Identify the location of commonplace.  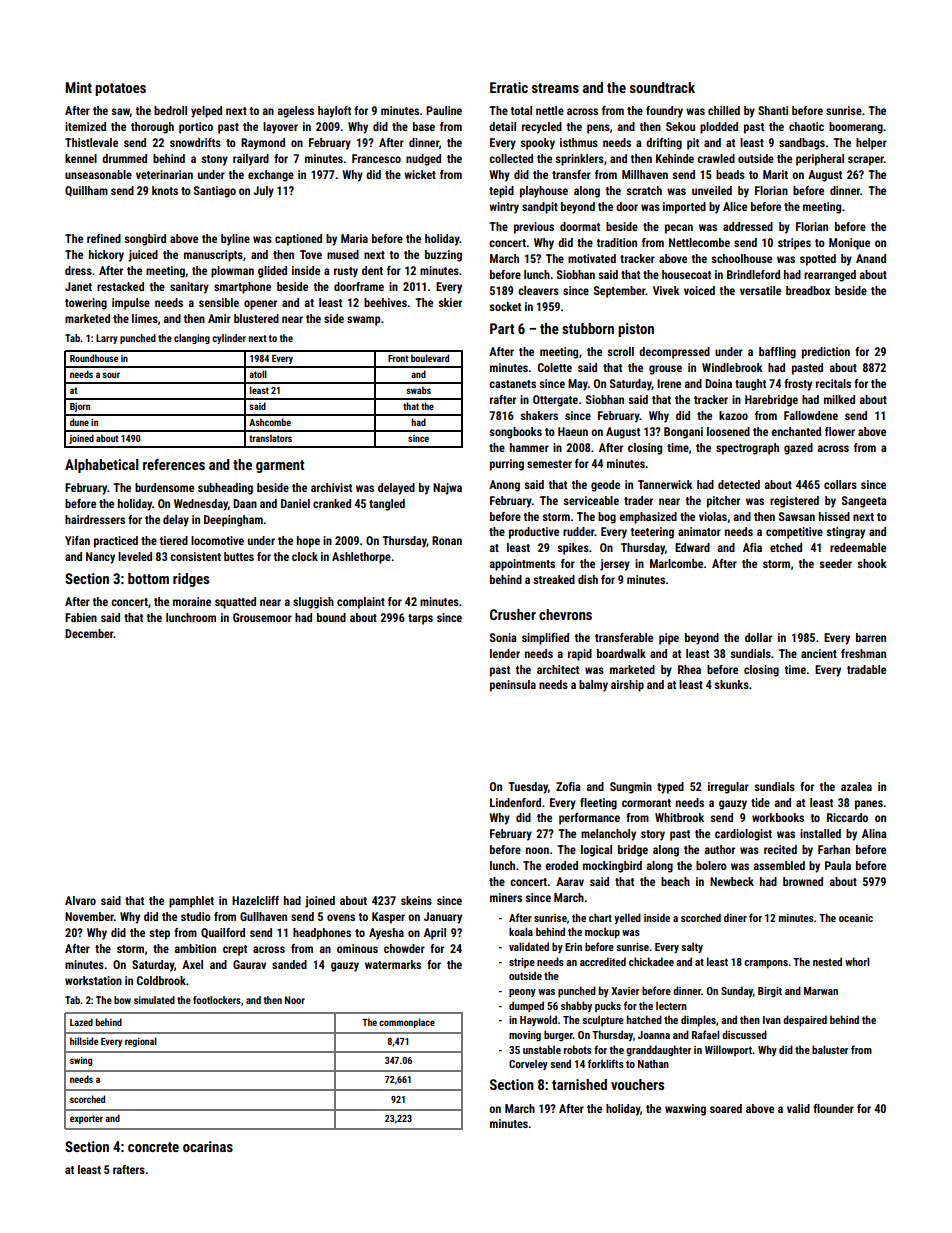
(407, 1023).
